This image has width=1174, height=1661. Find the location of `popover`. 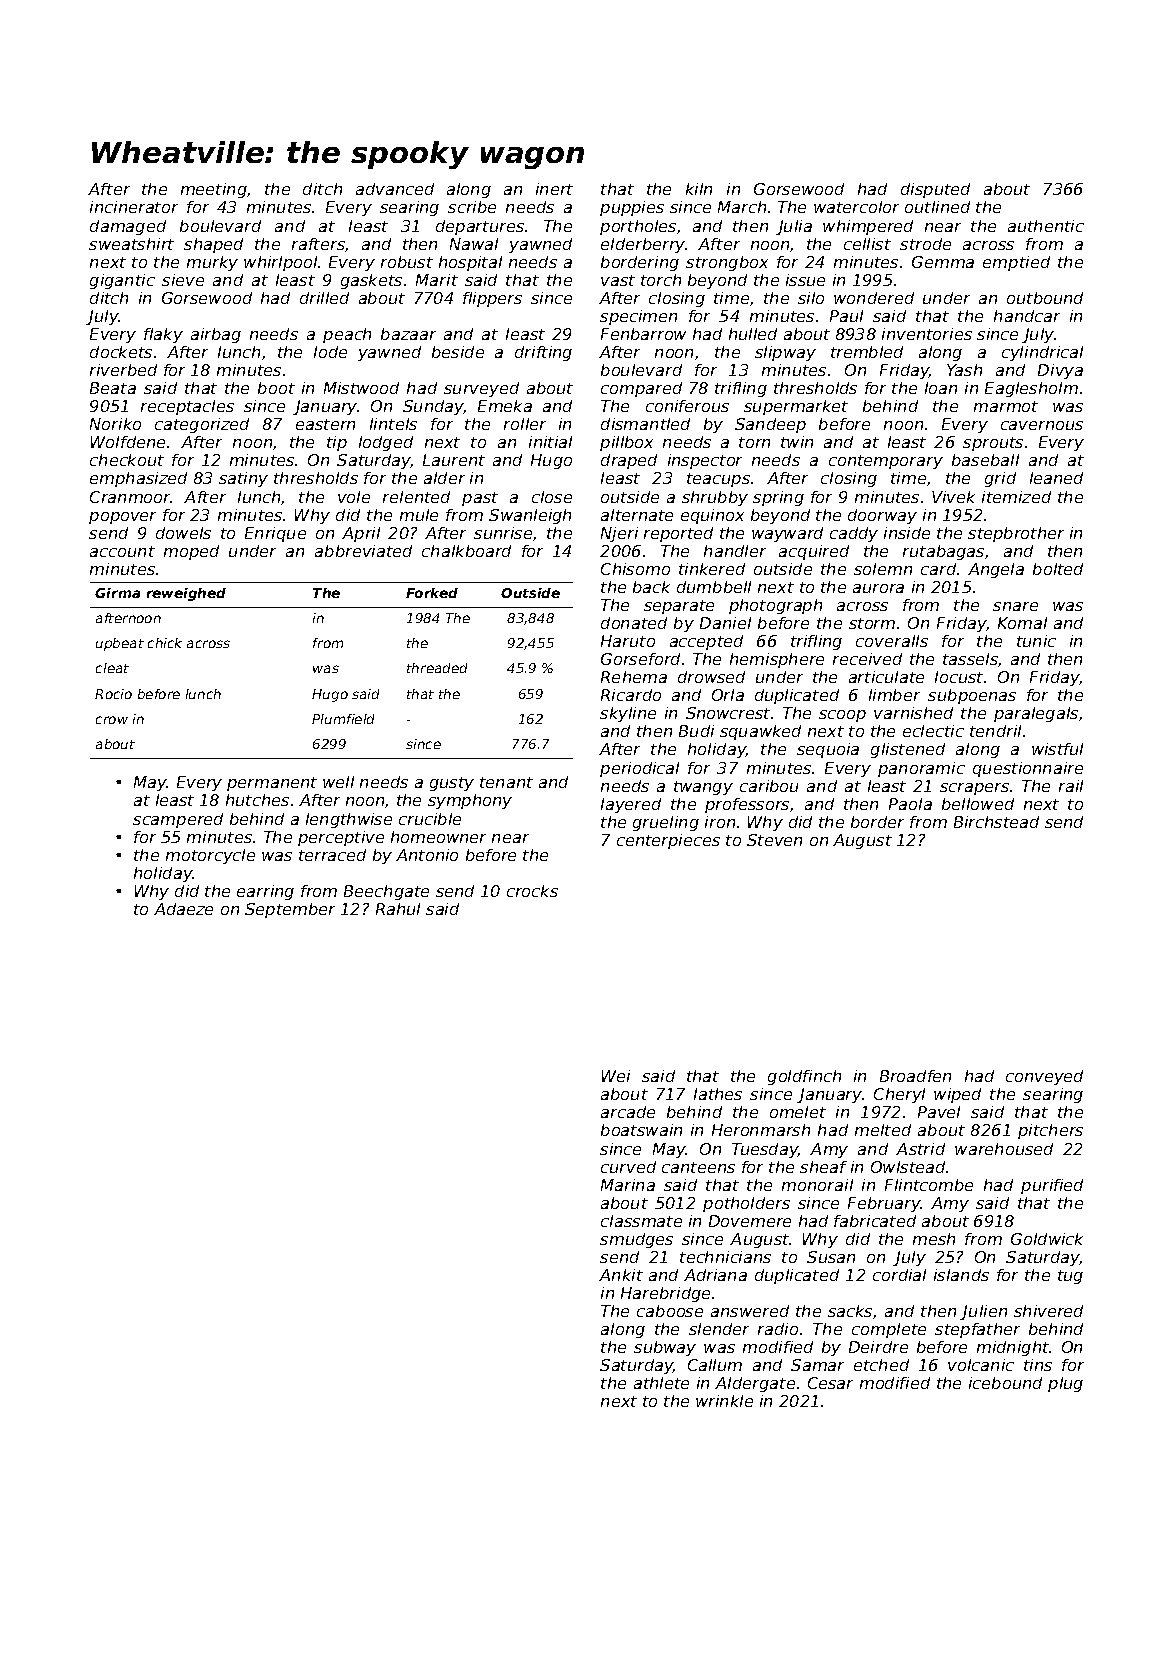

popover is located at coordinates (122, 518).
